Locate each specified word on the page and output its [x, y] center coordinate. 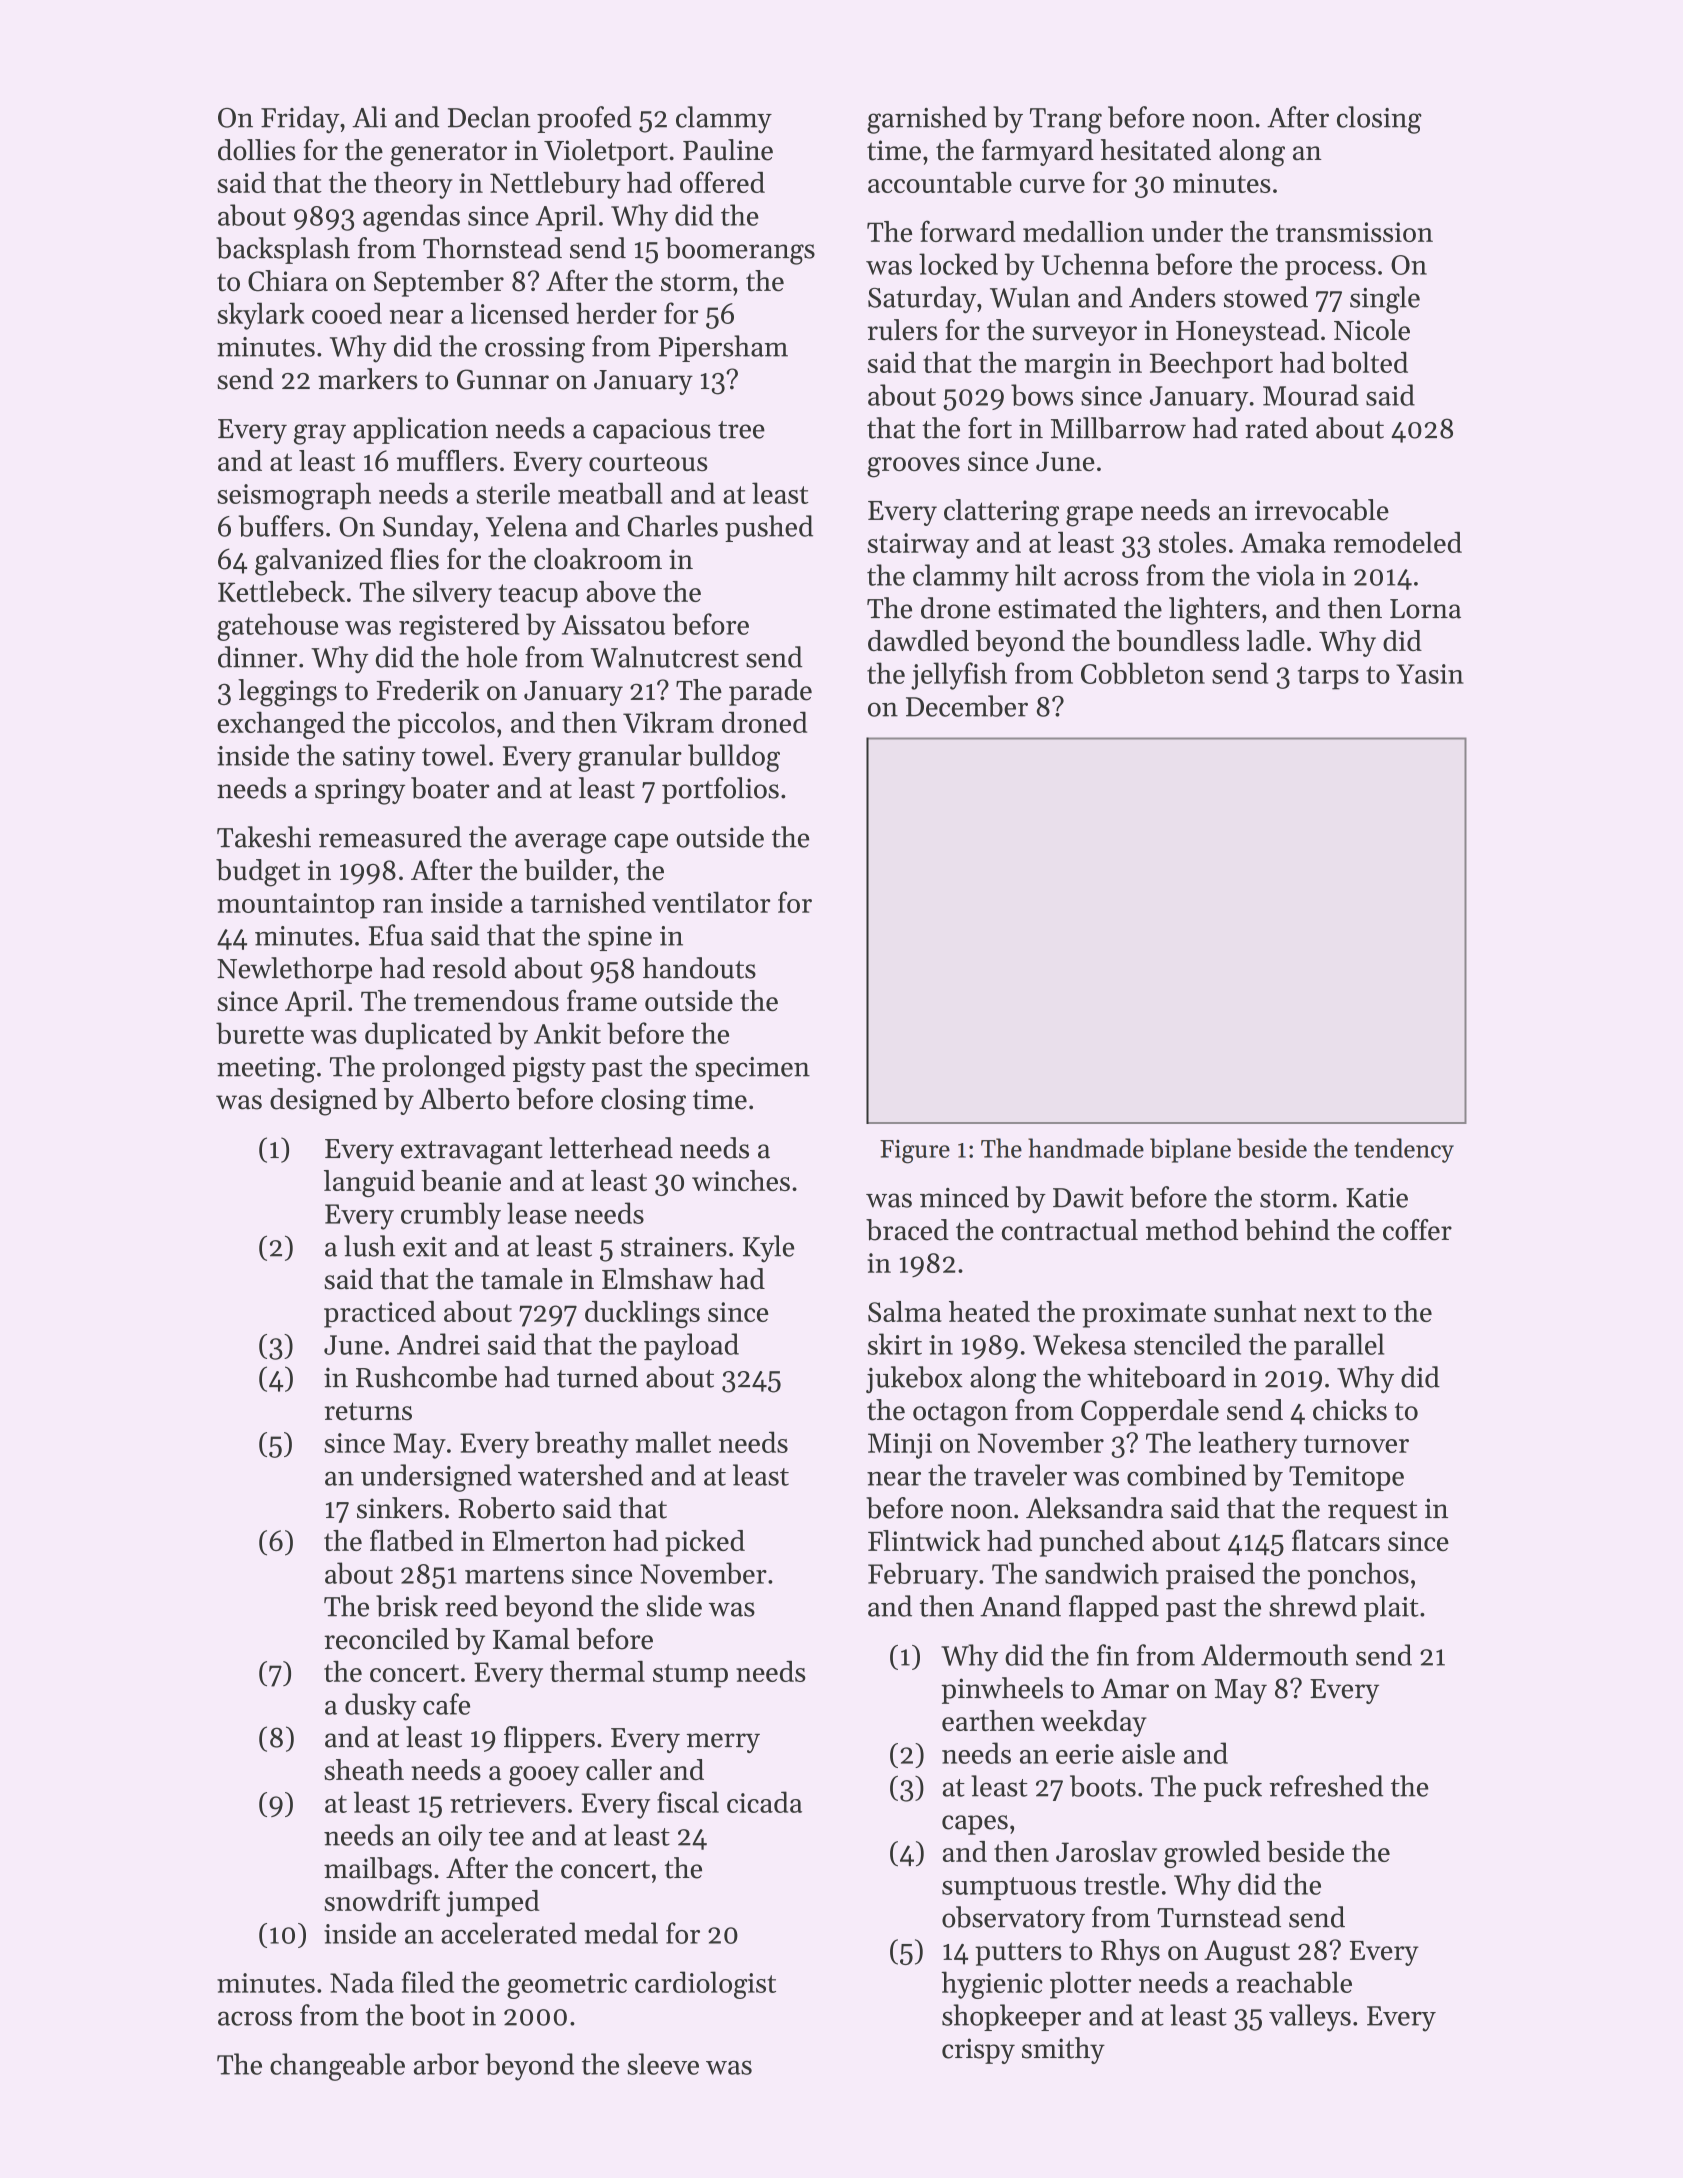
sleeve [663, 2064]
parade [770, 692]
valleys [1310, 2018]
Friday [300, 120]
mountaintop [295, 906]
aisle [1148, 1753]
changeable [337, 2067]
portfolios [720, 790]
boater [450, 788]
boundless [1178, 640]
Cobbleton [1143, 673]
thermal [597, 1671]
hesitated [1156, 150]
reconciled [386, 1639]
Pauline [728, 150]
